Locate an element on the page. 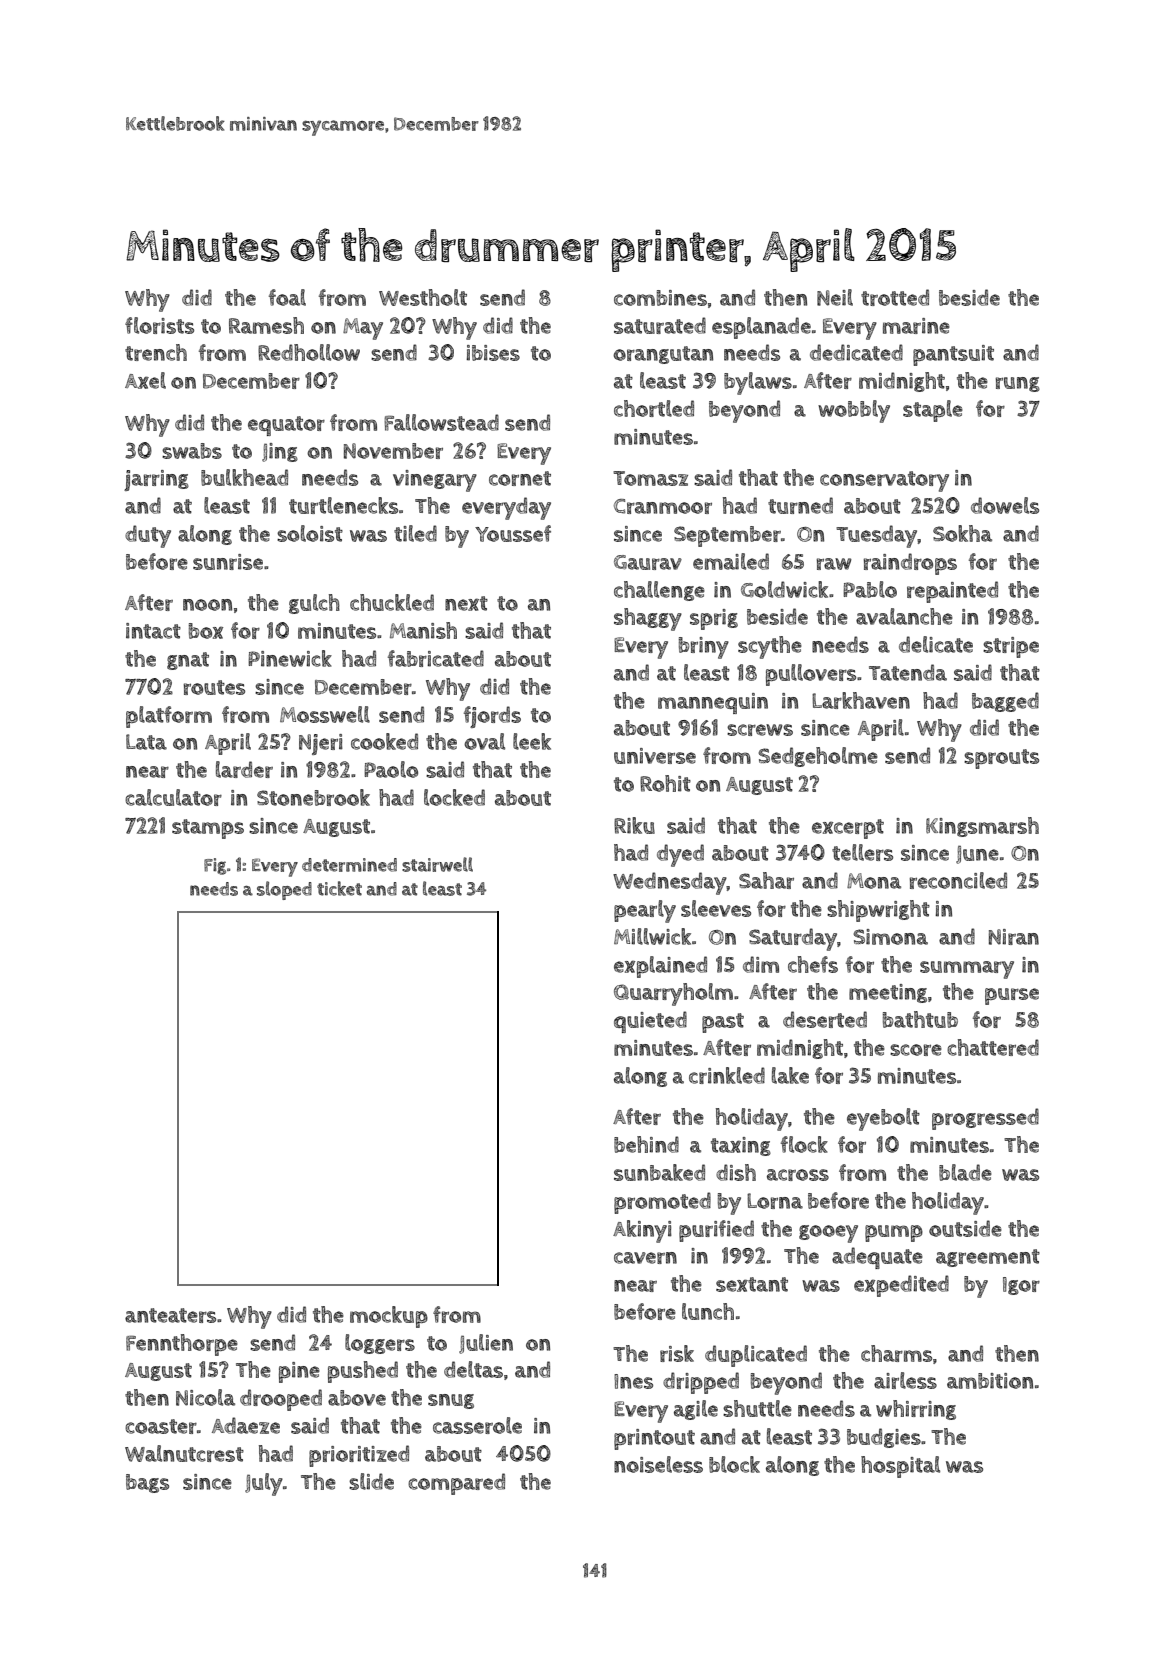  quieted is located at coordinates (650, 1022).
